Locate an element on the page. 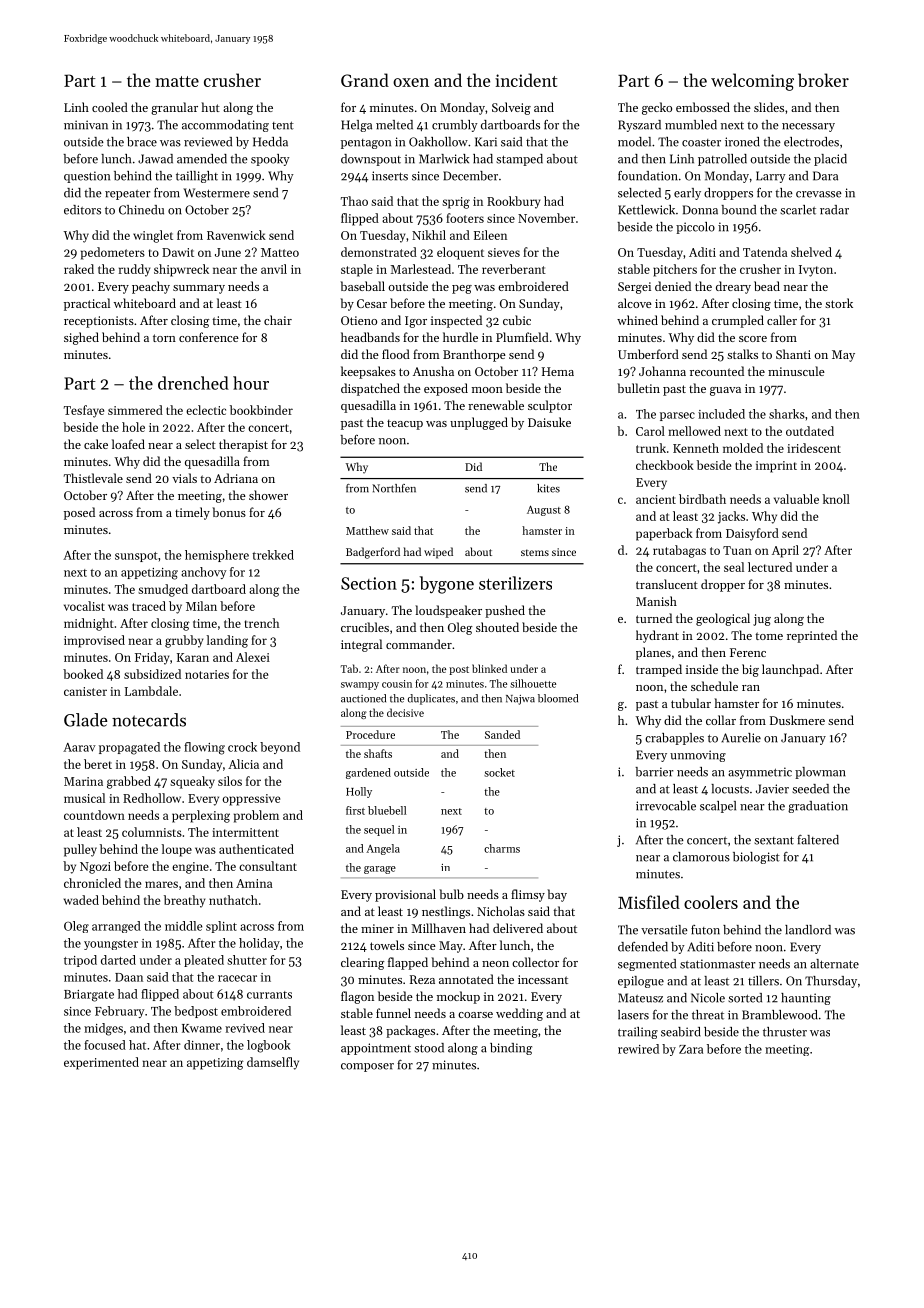  iridescent is located at coordinates (814, 448).
